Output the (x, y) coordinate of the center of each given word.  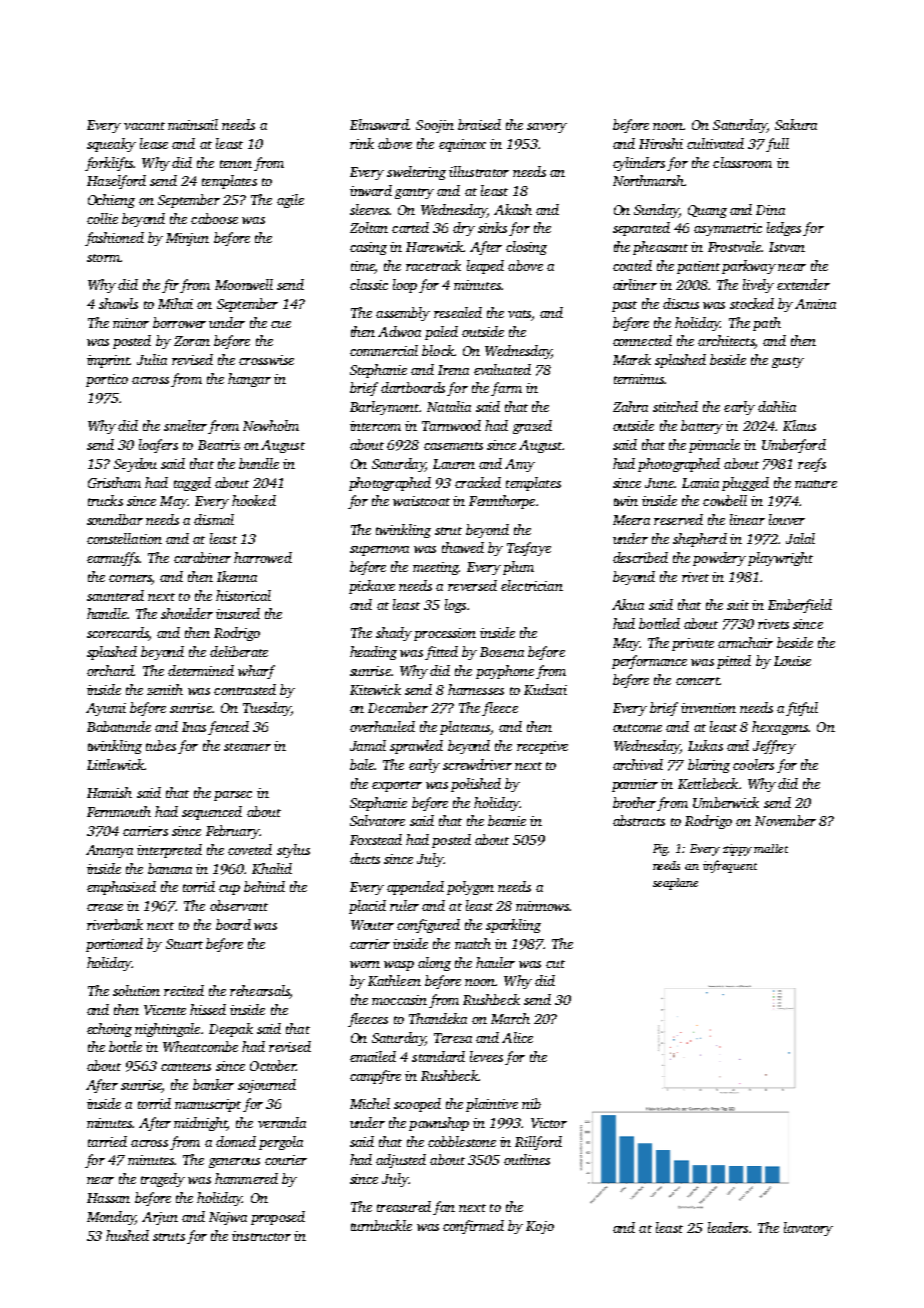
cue (281, 324)
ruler (404, 905)
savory (547, 128)
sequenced (212, 813)
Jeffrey (774, 747)
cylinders (639, 164)
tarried (107, 1141)
